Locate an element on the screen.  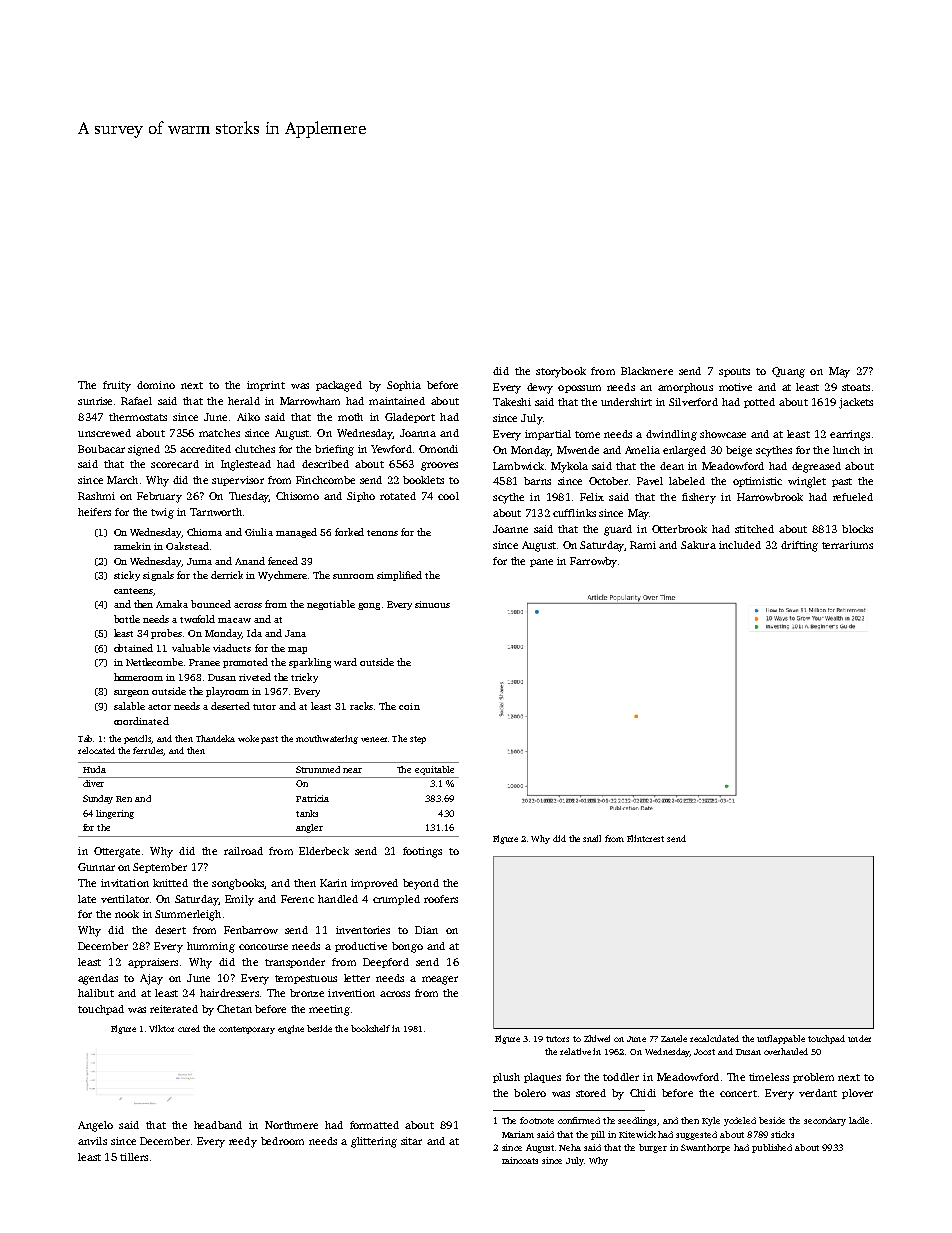
guard is located at coordinates (618, 530).
